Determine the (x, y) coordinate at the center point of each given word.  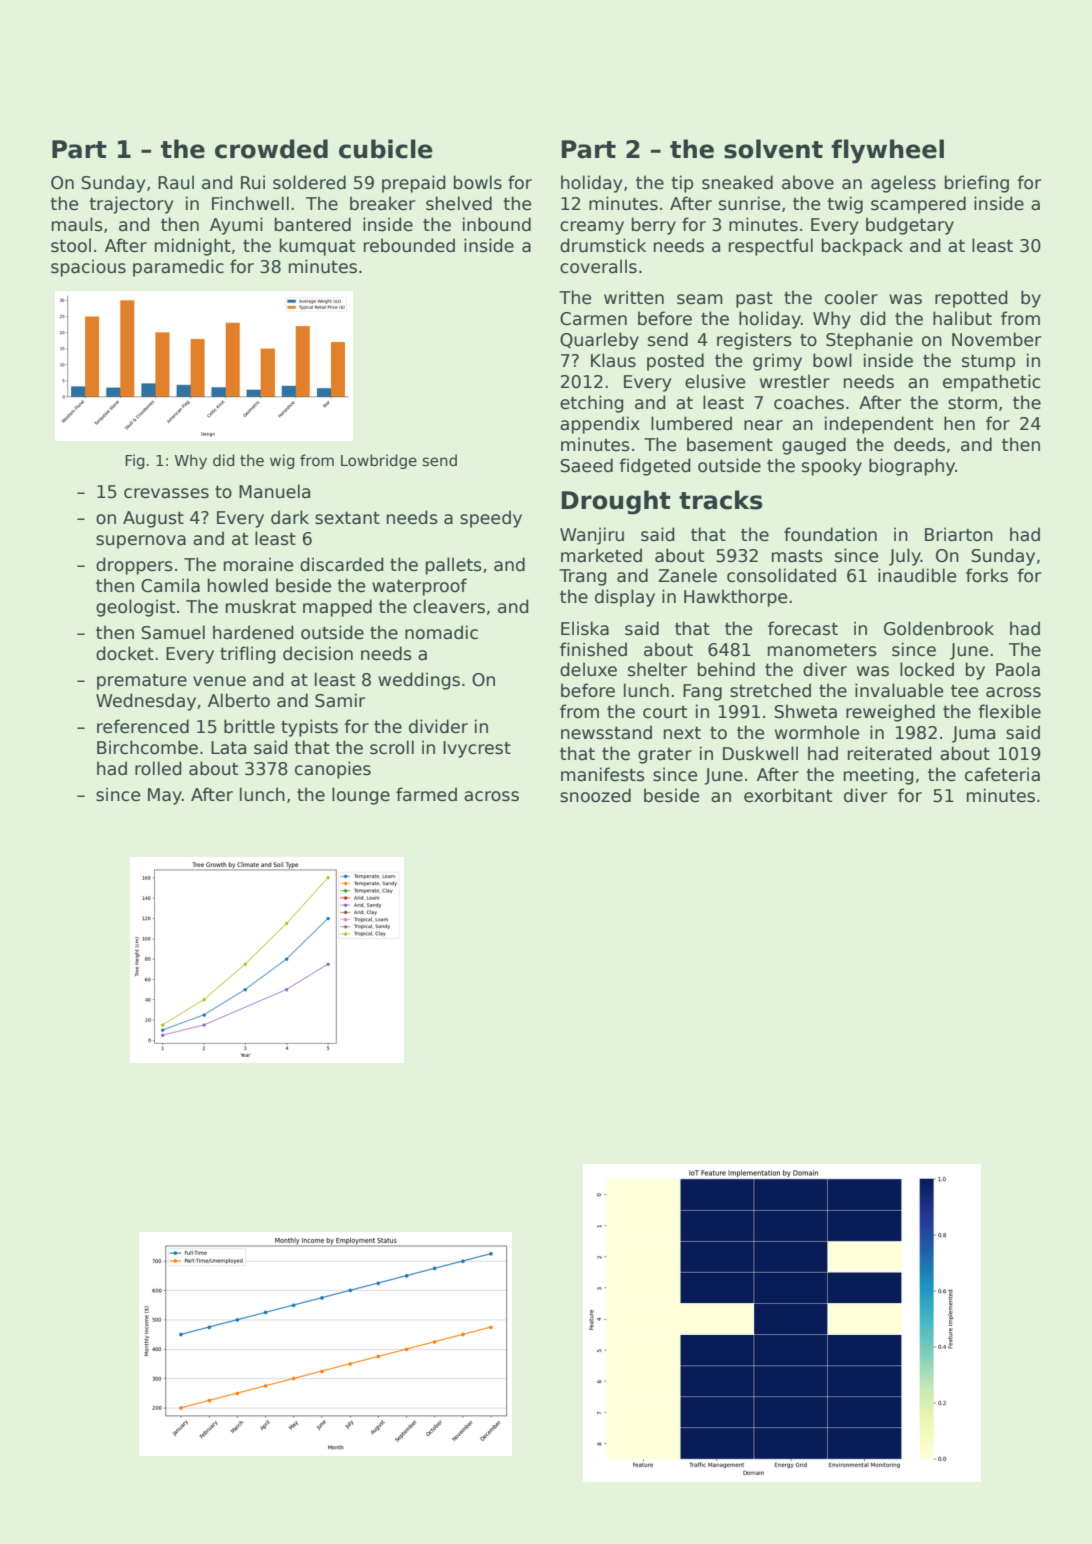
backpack (862, 247)
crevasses (166, 493)
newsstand (606, 732)
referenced (143, 726)
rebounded (409, 245)
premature (142, 681)
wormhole (817, 732)
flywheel (887, 151)
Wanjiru (592, 536)
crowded (271, 149)
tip (682, 184)
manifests (603, 774)
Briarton (959, 534)
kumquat (317, 247)
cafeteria (1002, 774)
